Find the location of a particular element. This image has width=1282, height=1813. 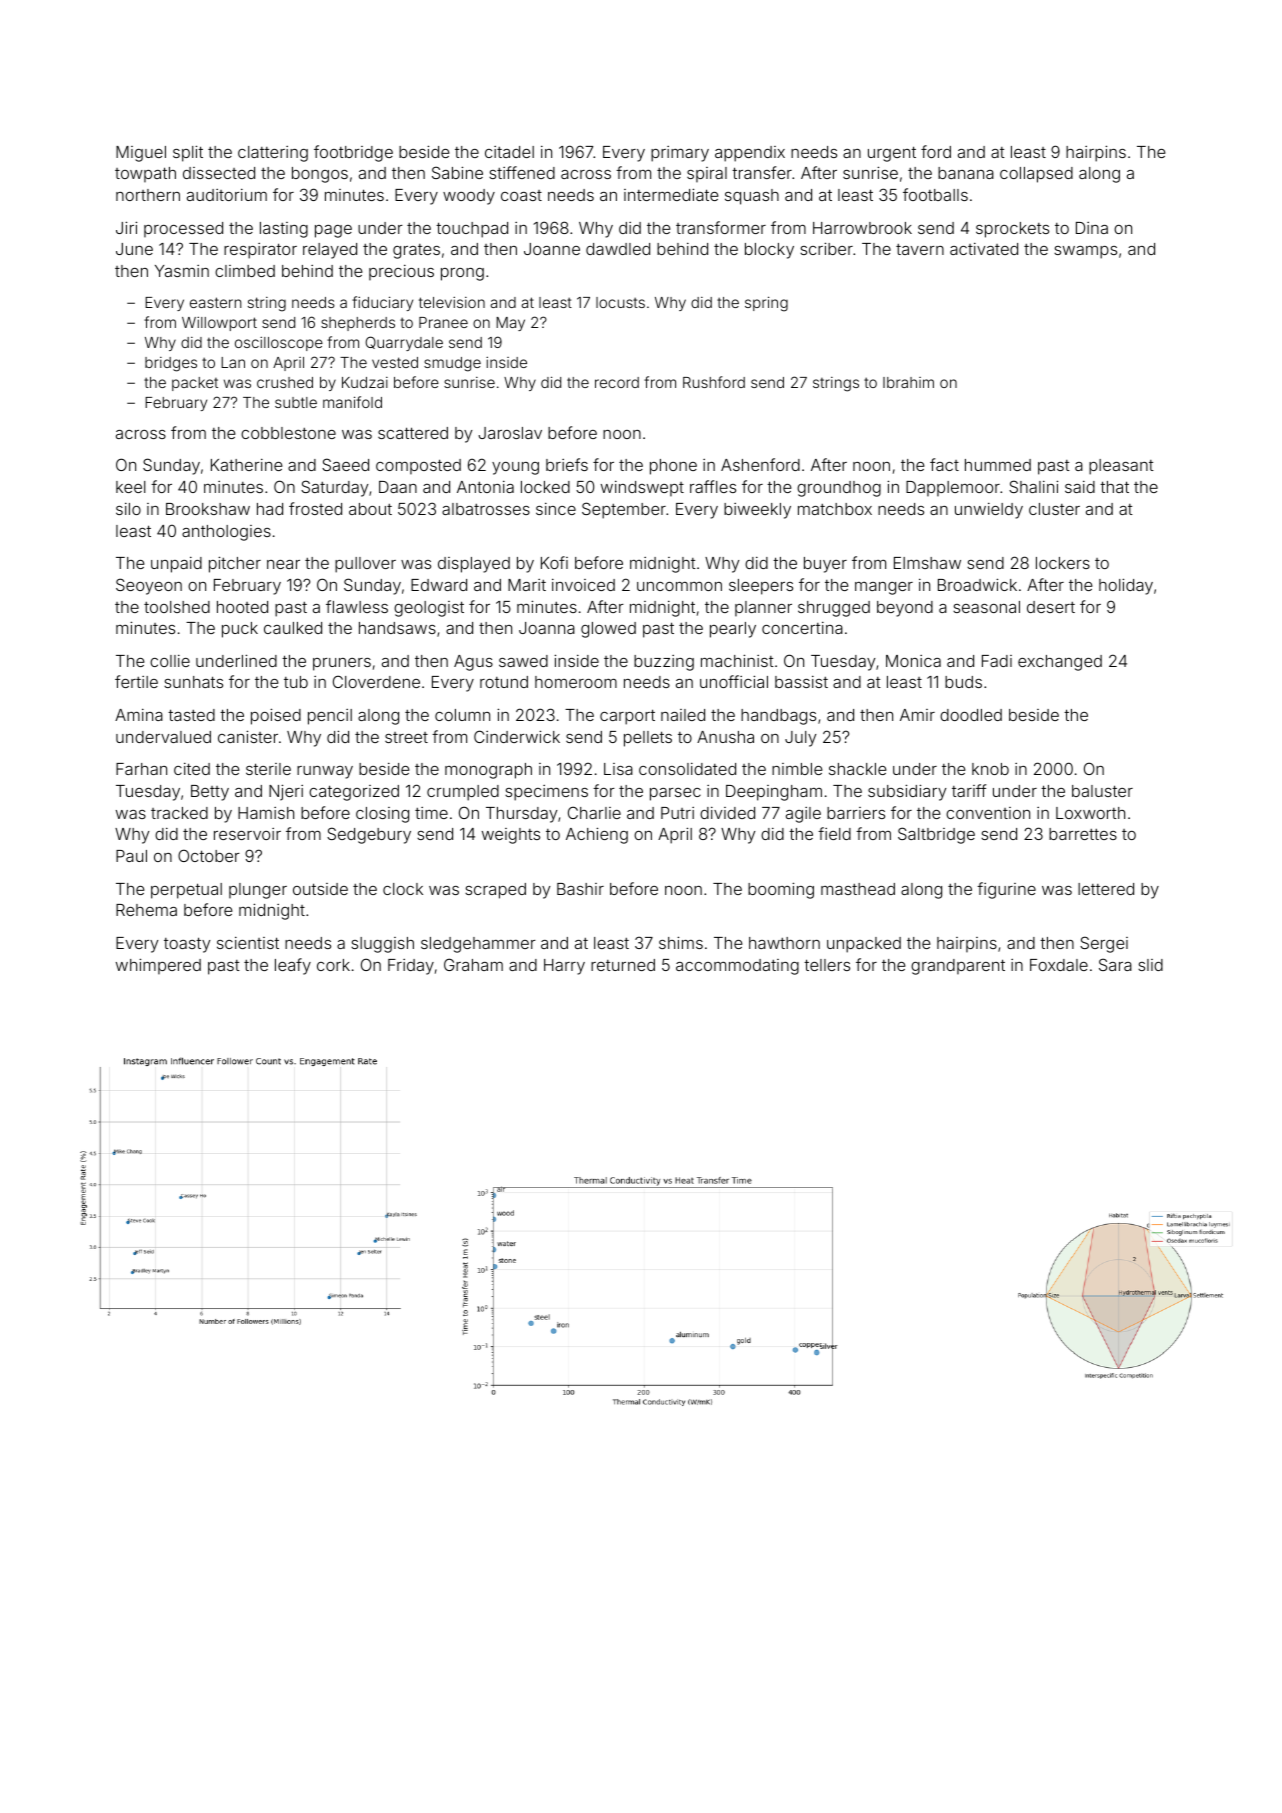

Rehema is located at coordinates (146, 910).
